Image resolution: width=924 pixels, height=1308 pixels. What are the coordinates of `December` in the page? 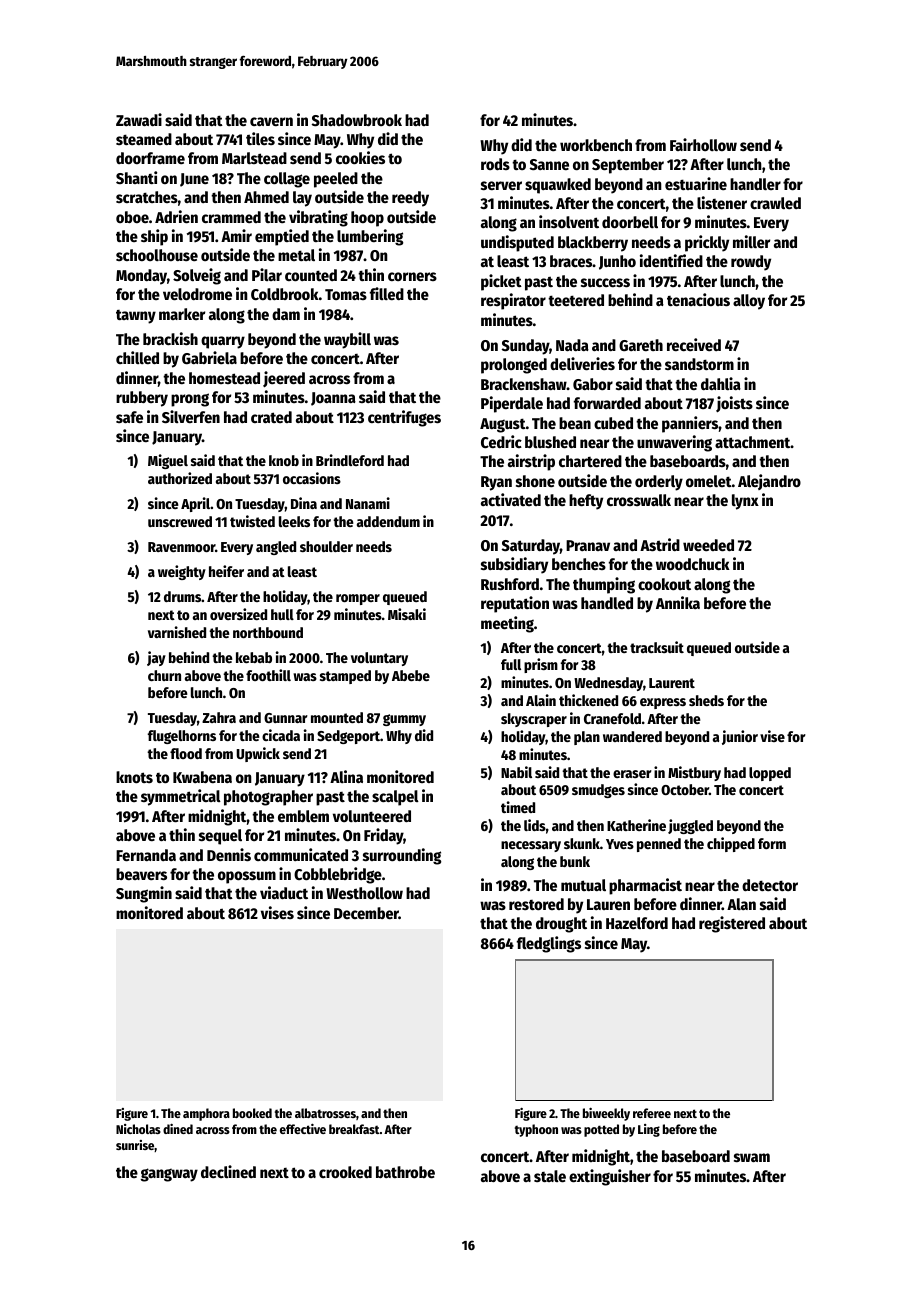 It's located at (366, 913).
